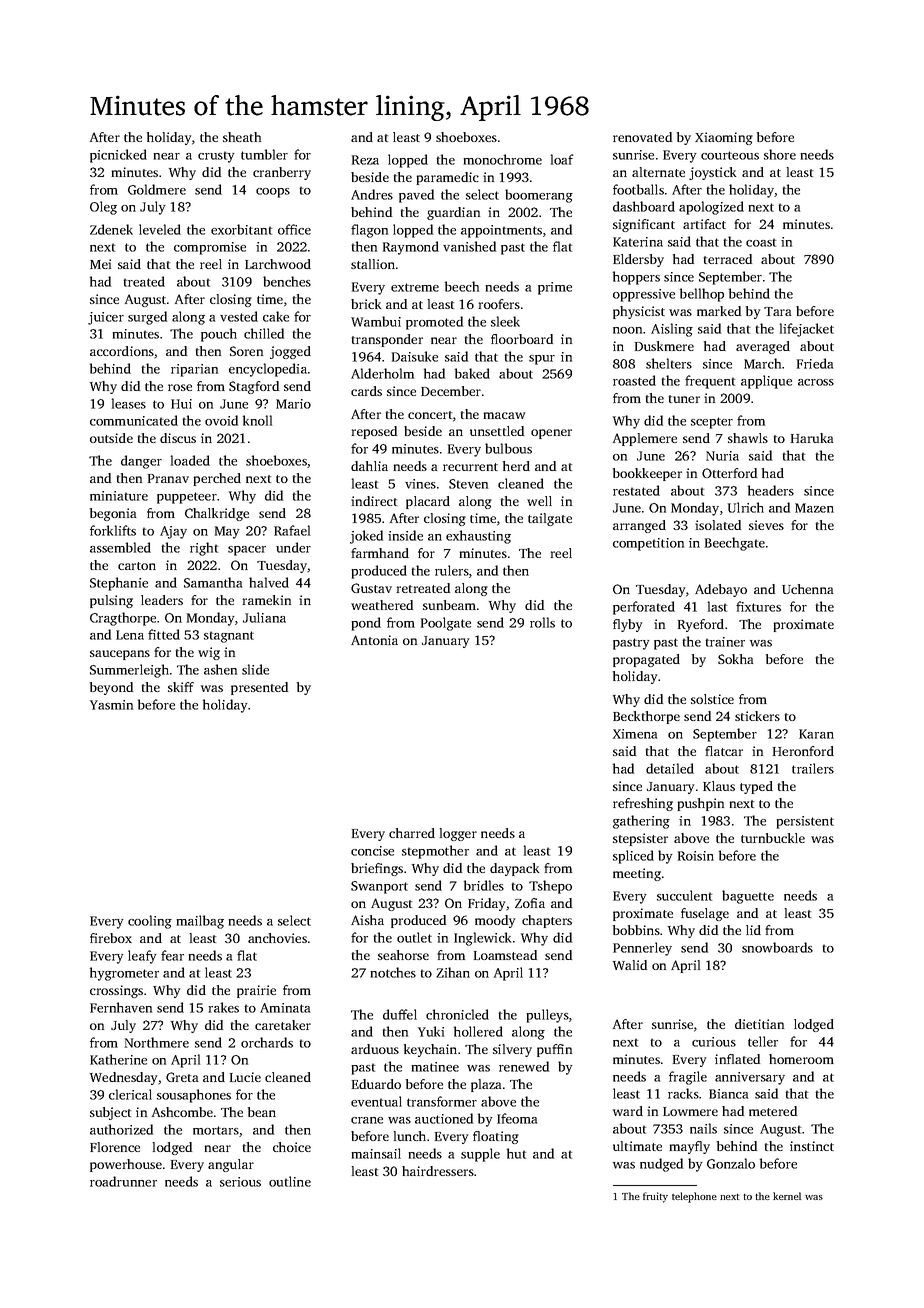 This screenshot has width=924, height=1308. What do you see at coordinates (644, 206) in the screenshot?
I see `dashboard` at bounding box center [644, 206].
